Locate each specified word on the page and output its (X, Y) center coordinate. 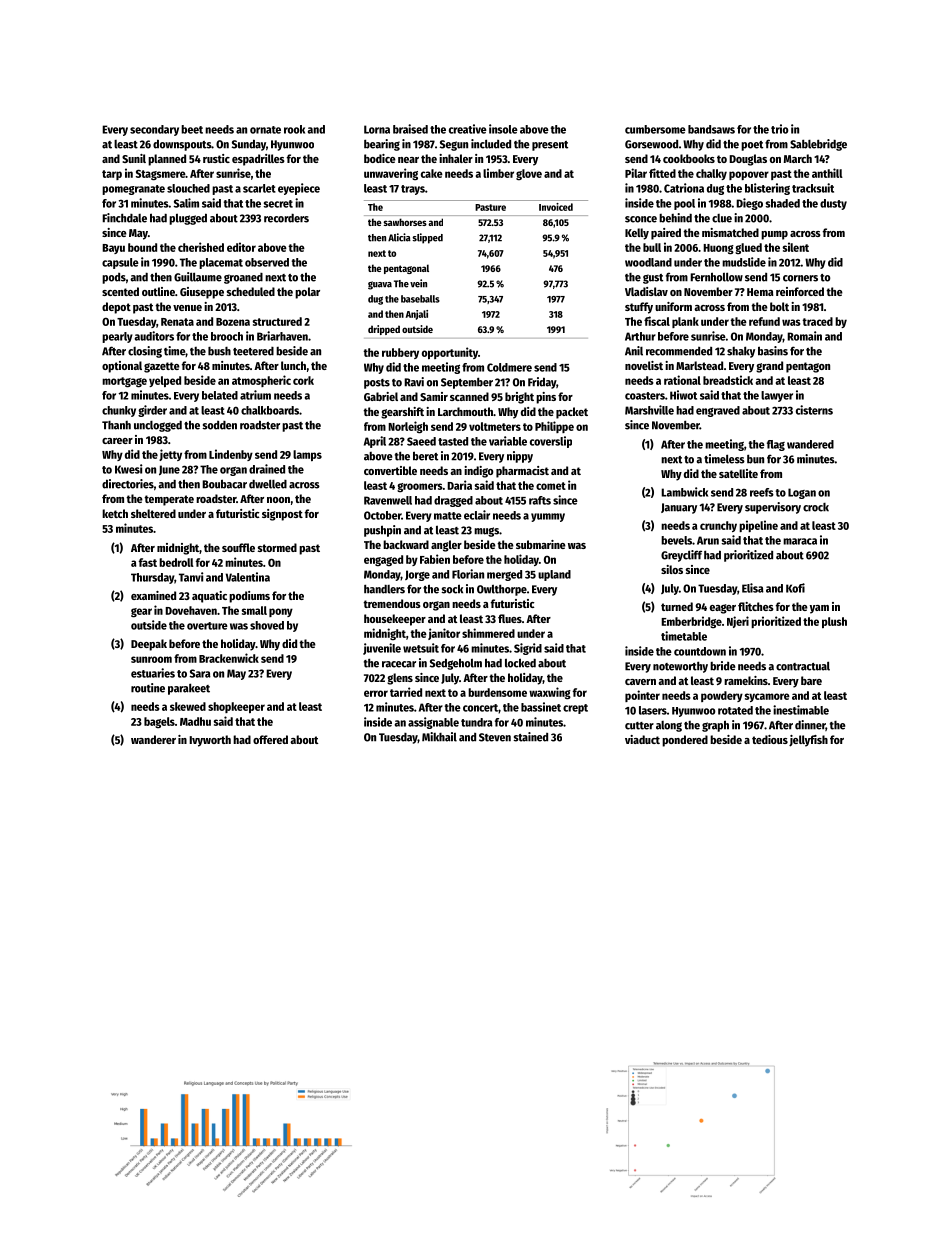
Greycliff (681, 556)
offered (270, 739)
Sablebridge (818, 145)
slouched (188, 188)
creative (468, 129)
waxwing (550, 693)
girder (152, 411)
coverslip (551, 442)
